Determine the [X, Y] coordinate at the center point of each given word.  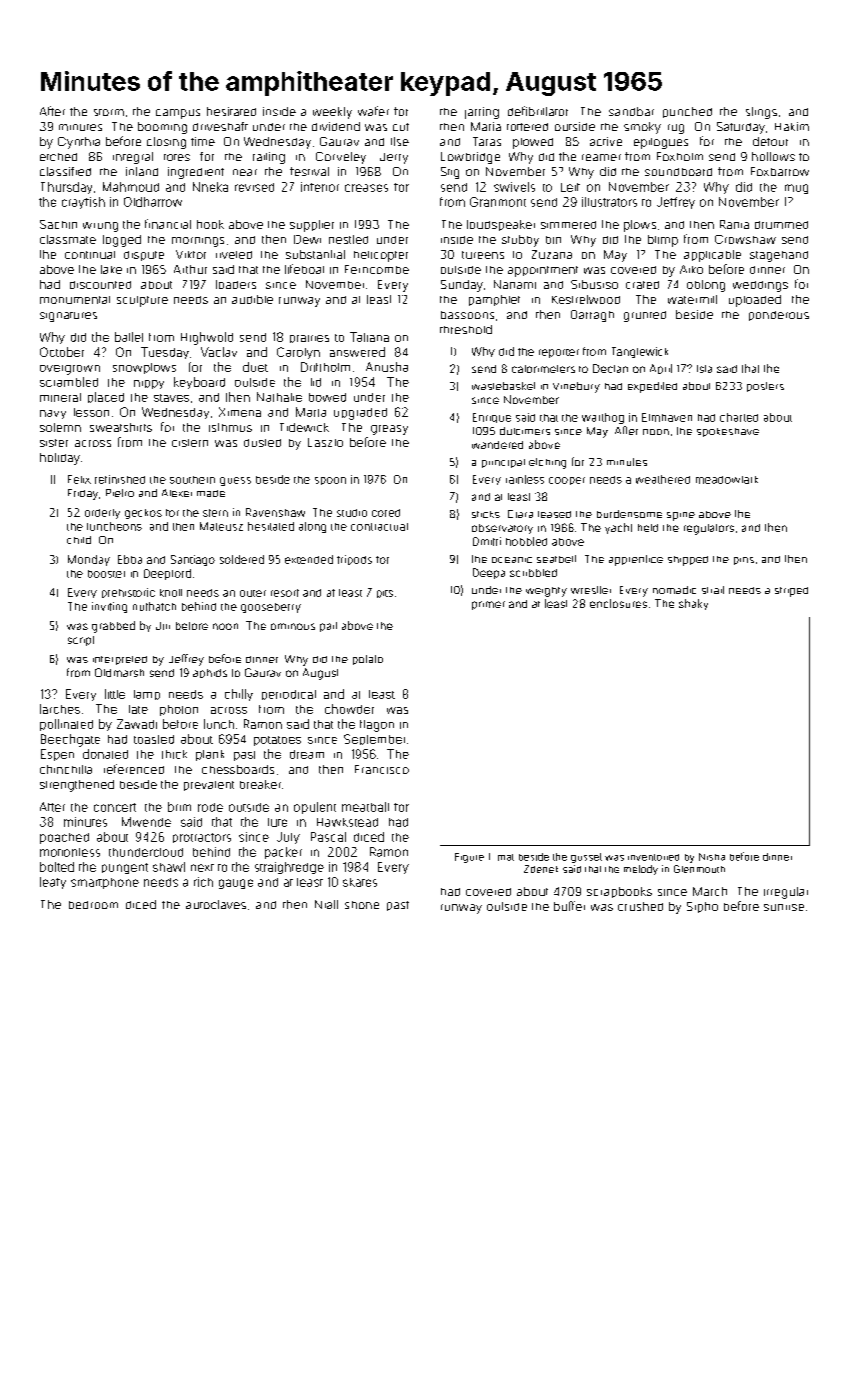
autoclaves [216, 904]
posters [765, 387]
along [312, 527]
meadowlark [727, 480]
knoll [171, 593]
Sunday [462, 286]
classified [65, 171]
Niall [326, 904]
